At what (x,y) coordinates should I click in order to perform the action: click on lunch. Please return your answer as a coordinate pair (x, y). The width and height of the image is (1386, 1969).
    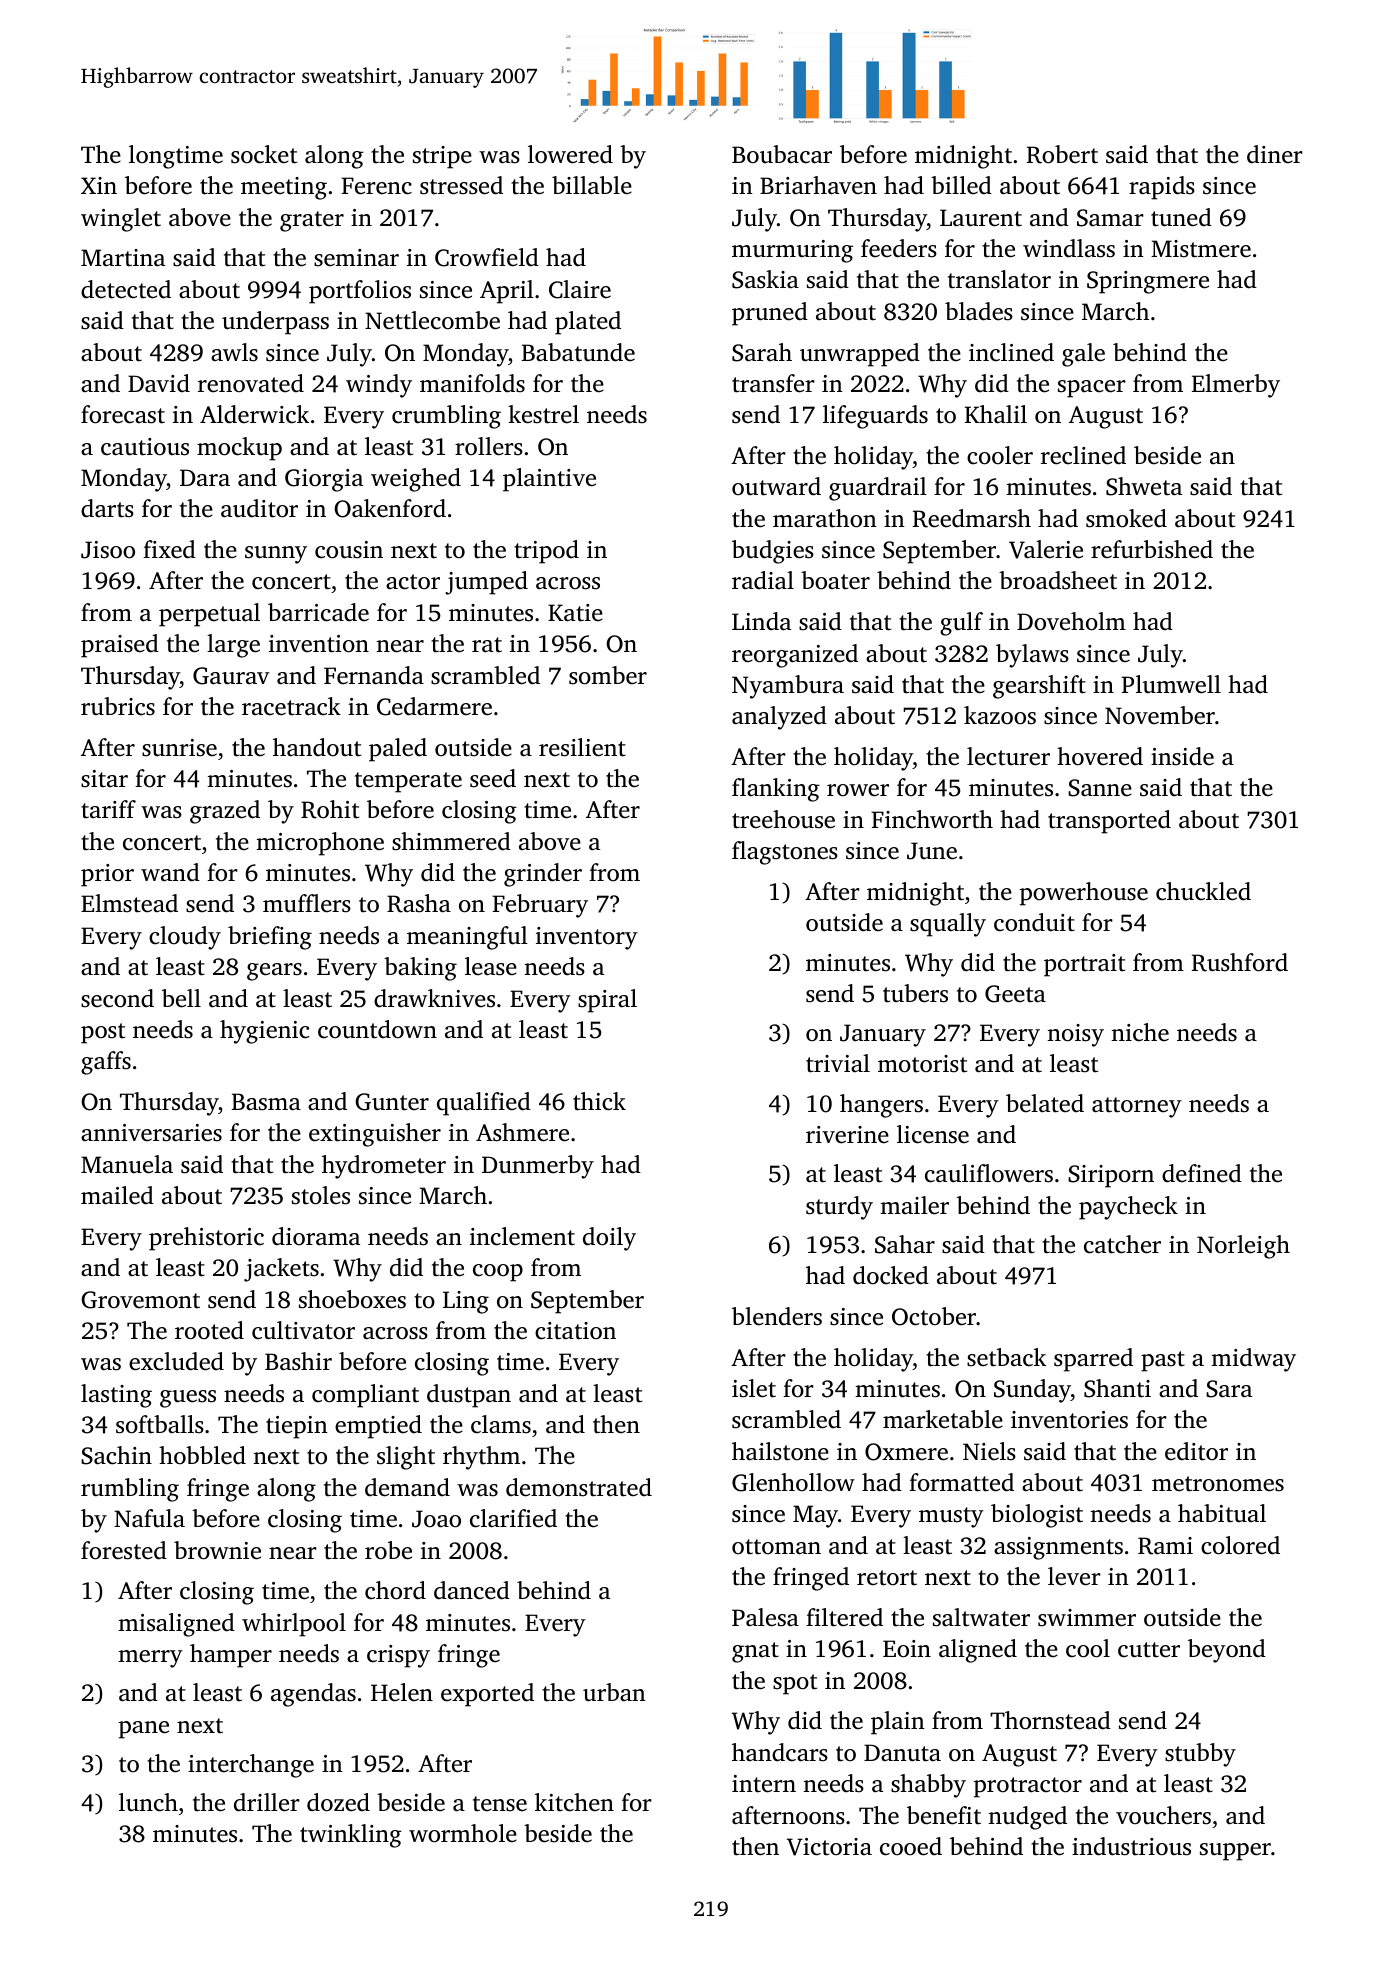
    Looking at the image, I should click on (148, 1802).
